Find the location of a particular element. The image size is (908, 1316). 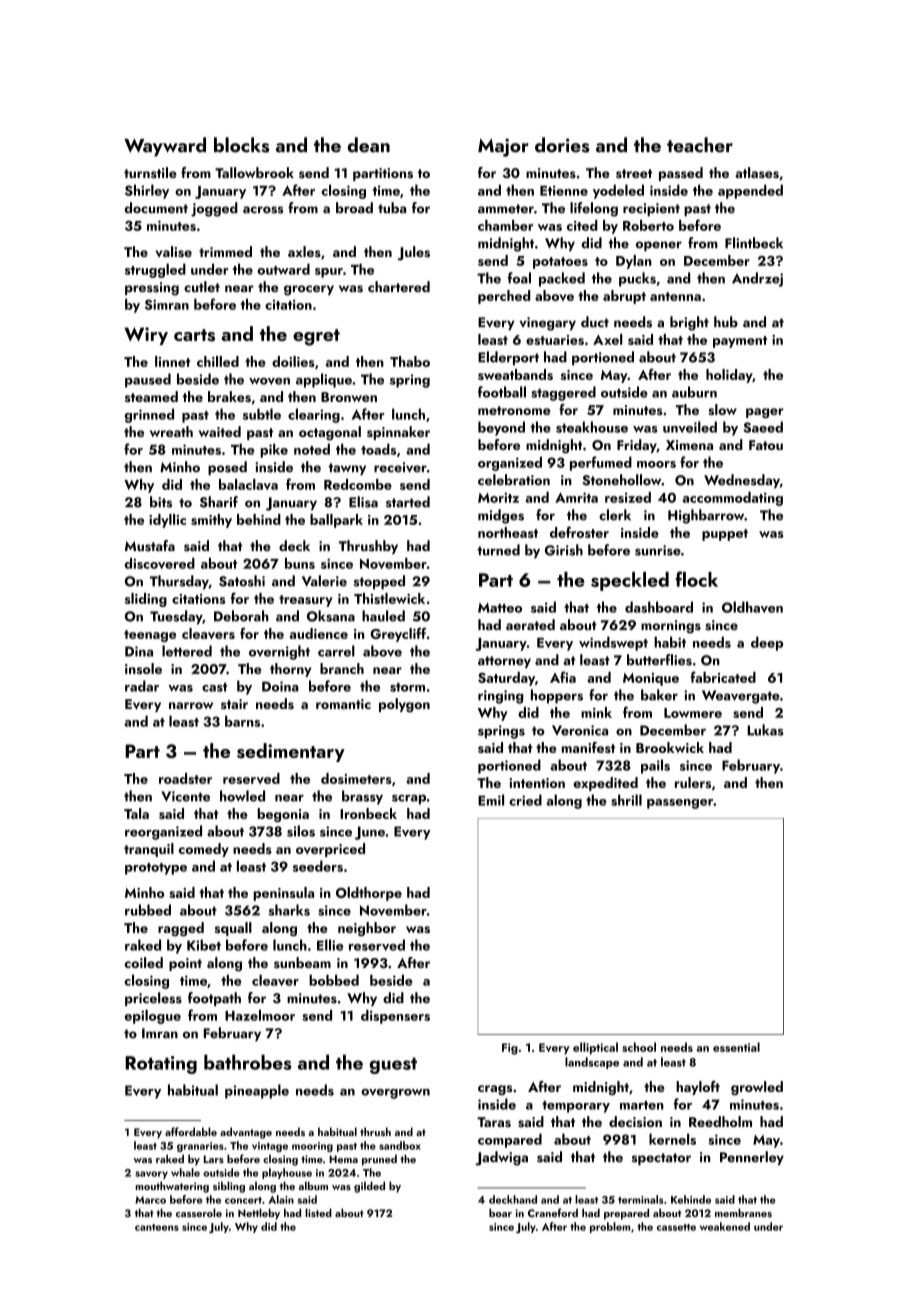

sliding is located at coordinates (146, 600).
